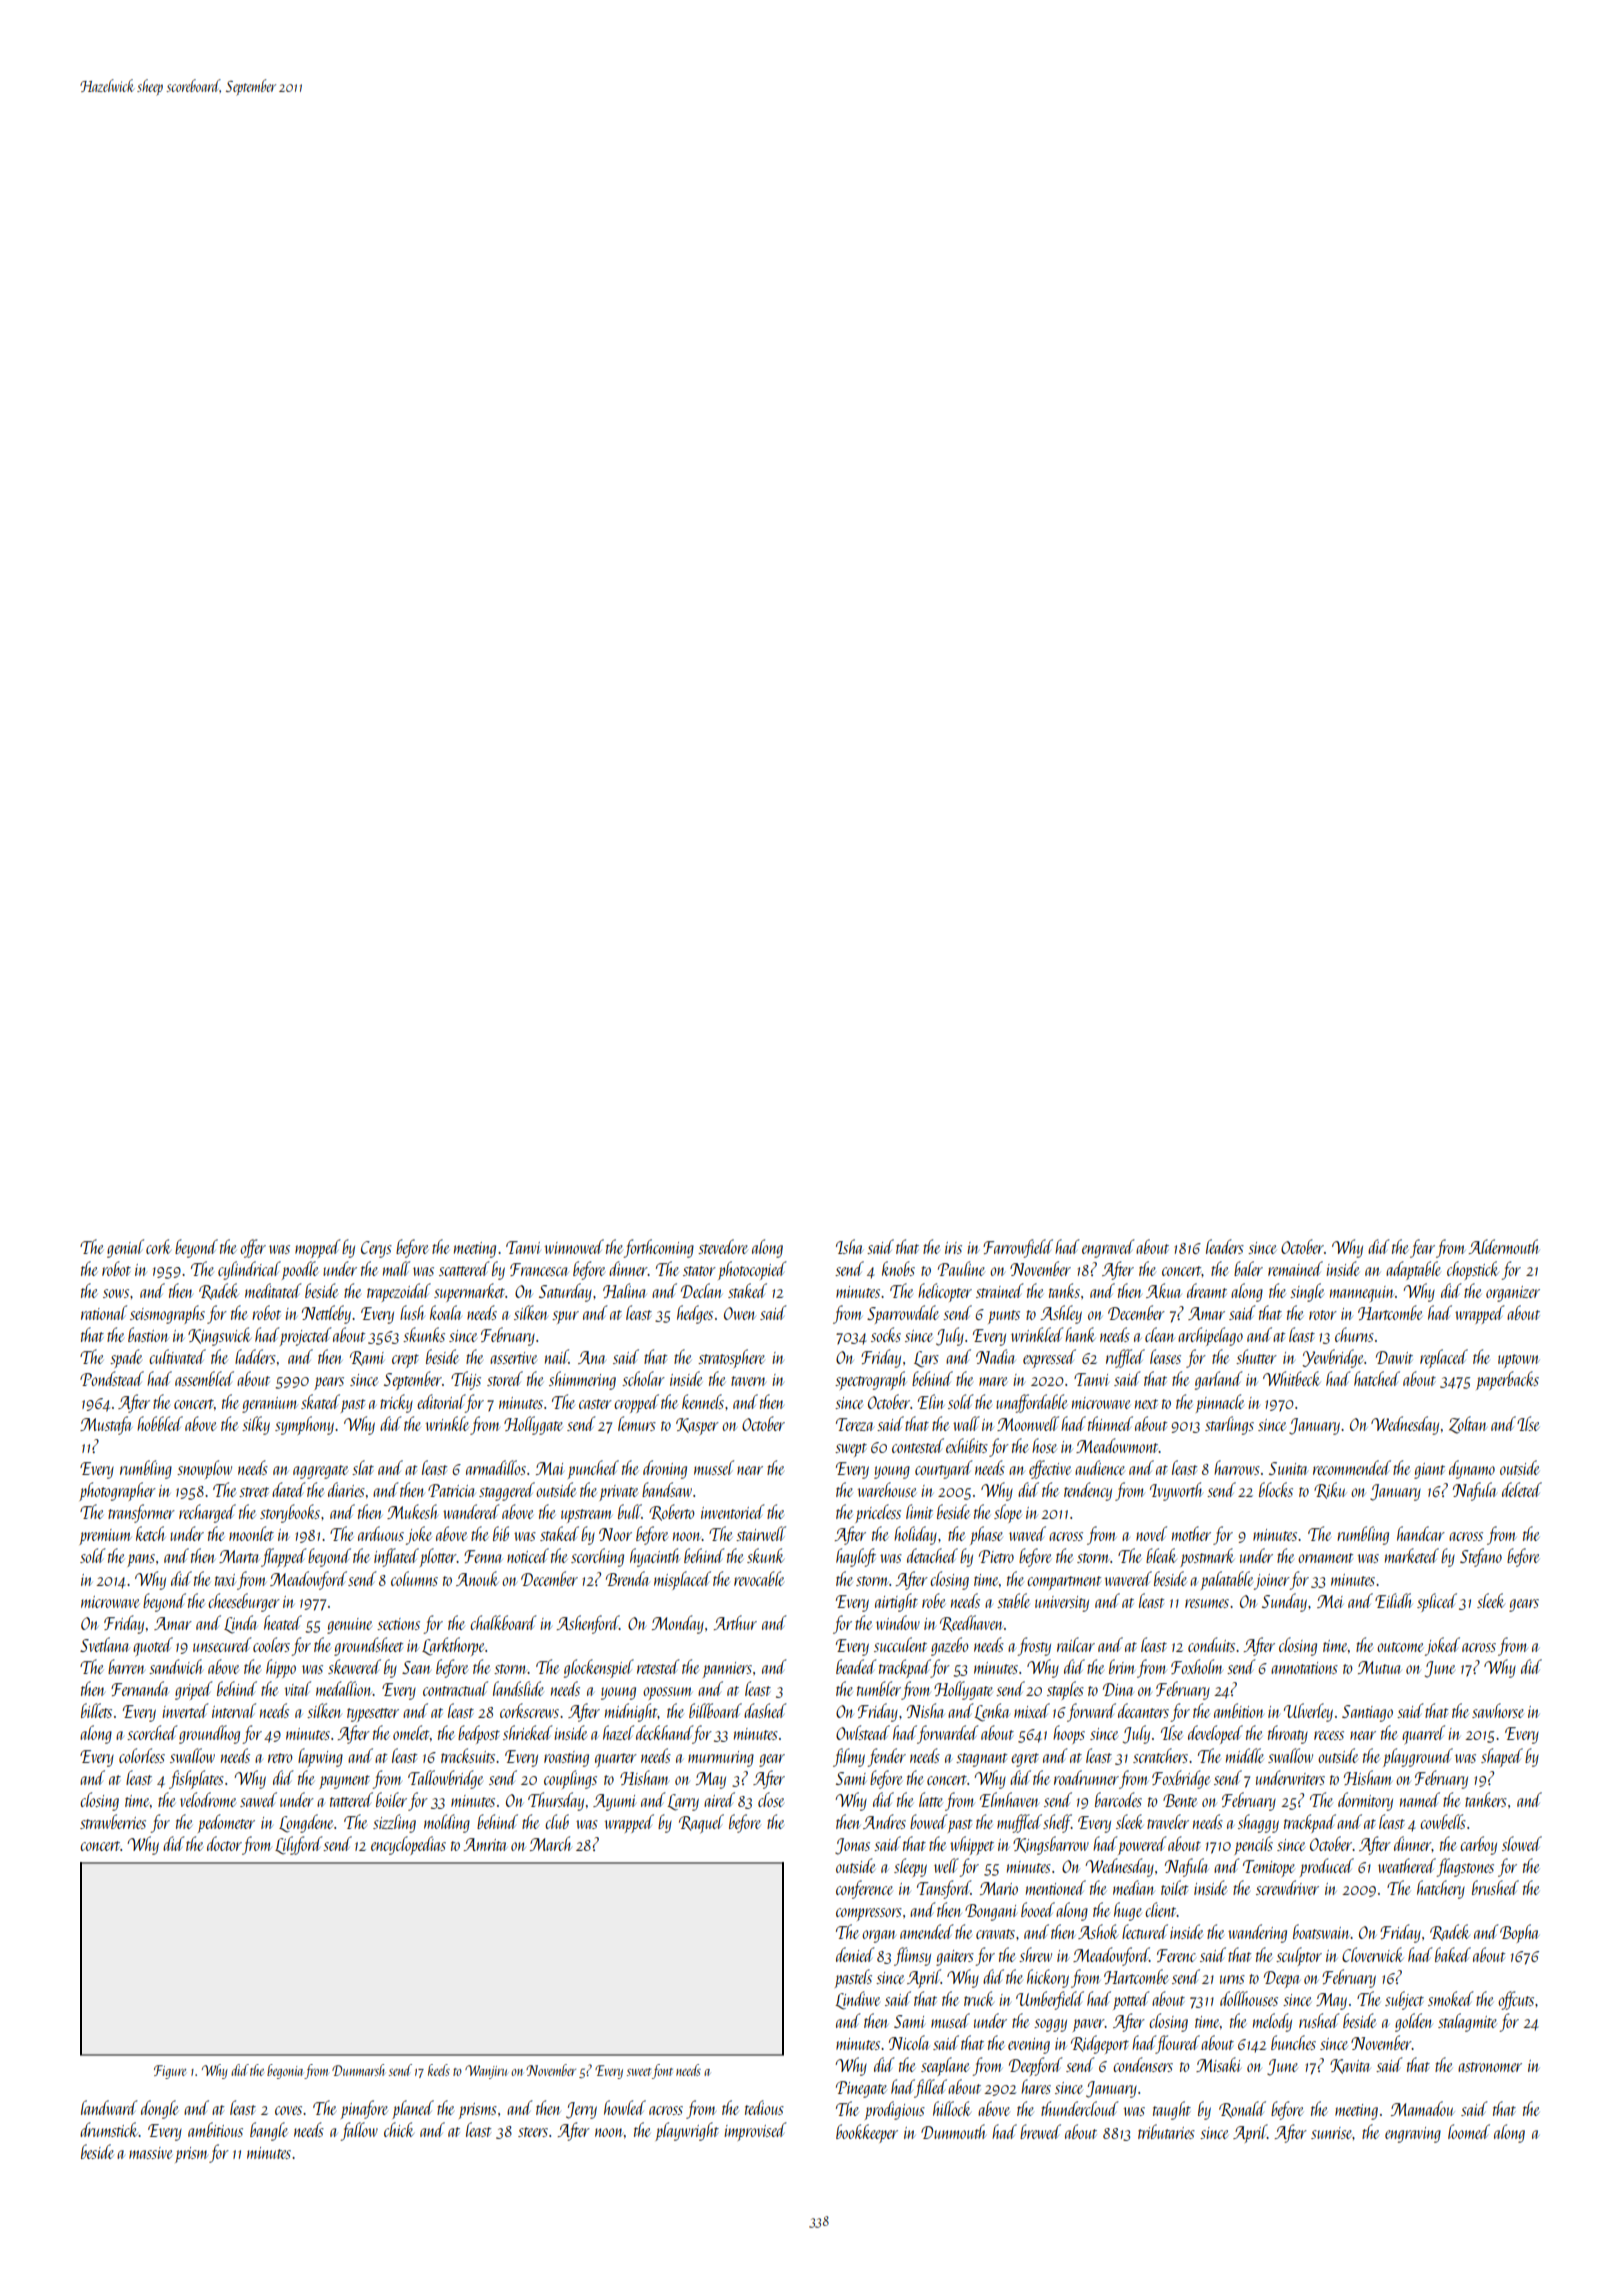 The height and width of the page is (2292, 1620). What do you see at coordinates (159, 2109) in the page?
I see `dongle` at bounding box center [159, 2109].
